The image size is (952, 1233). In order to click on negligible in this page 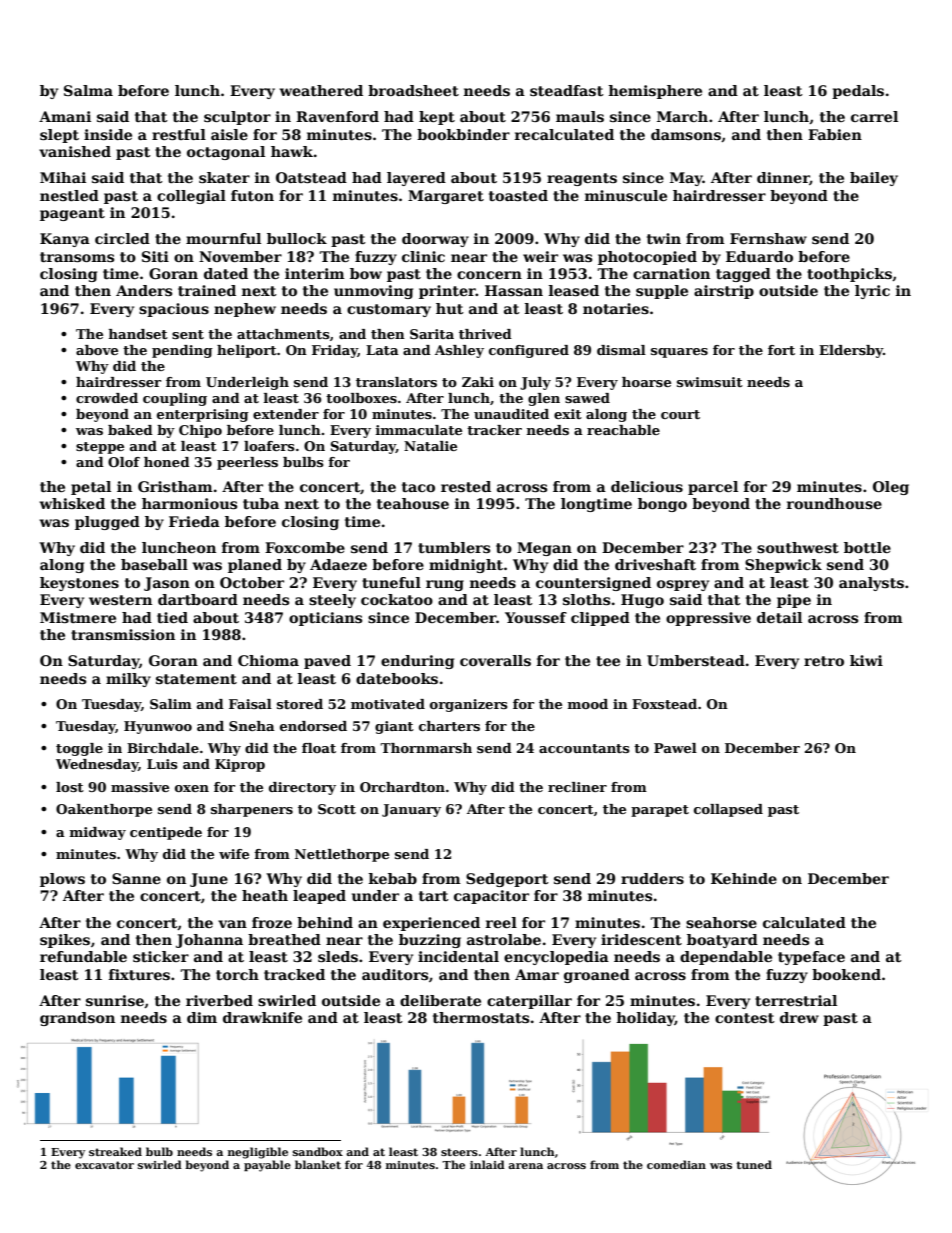, I will do `click(258, 1153)`.
